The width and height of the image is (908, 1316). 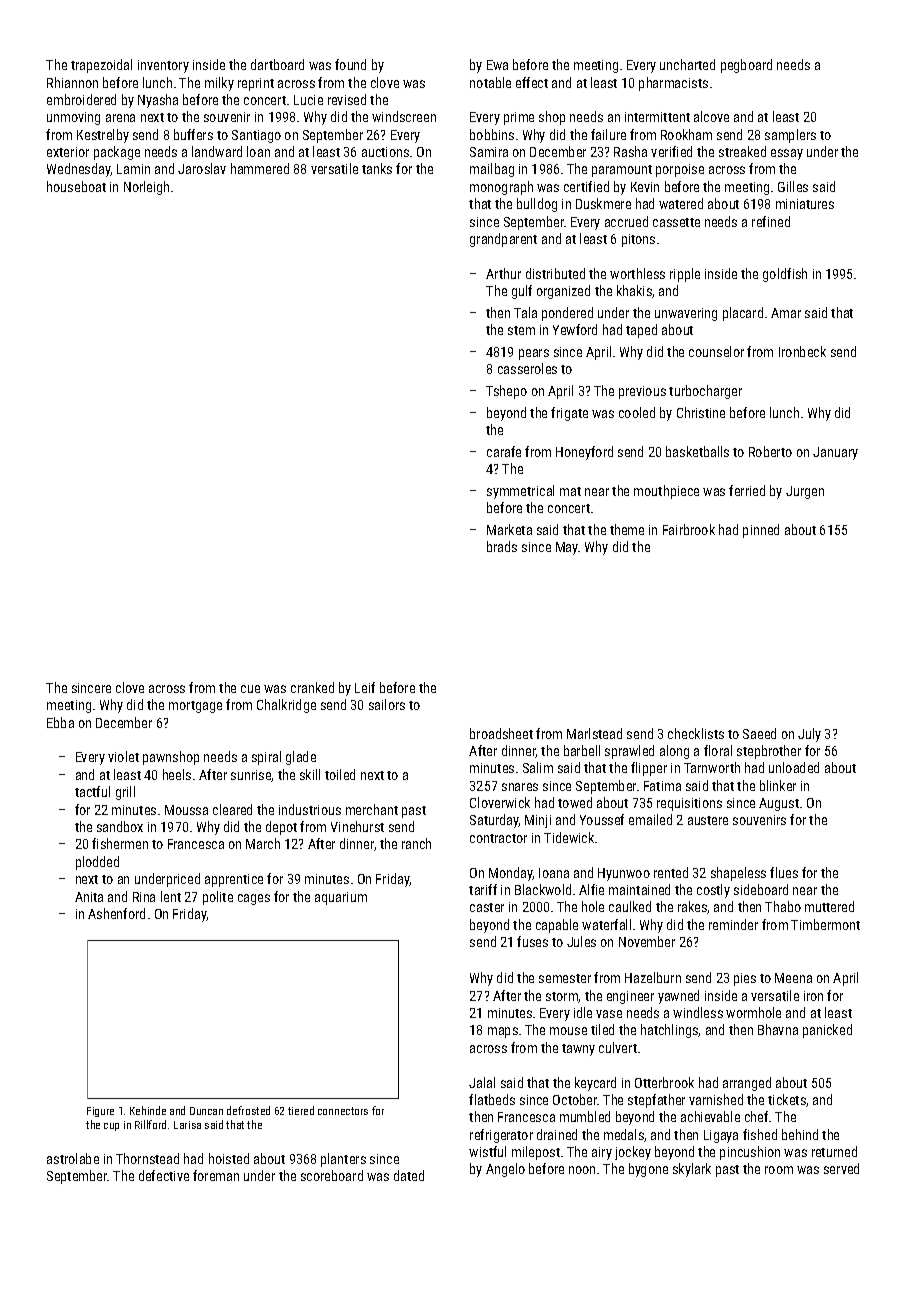 I want to click on stem, so click(x=521, y=330).
